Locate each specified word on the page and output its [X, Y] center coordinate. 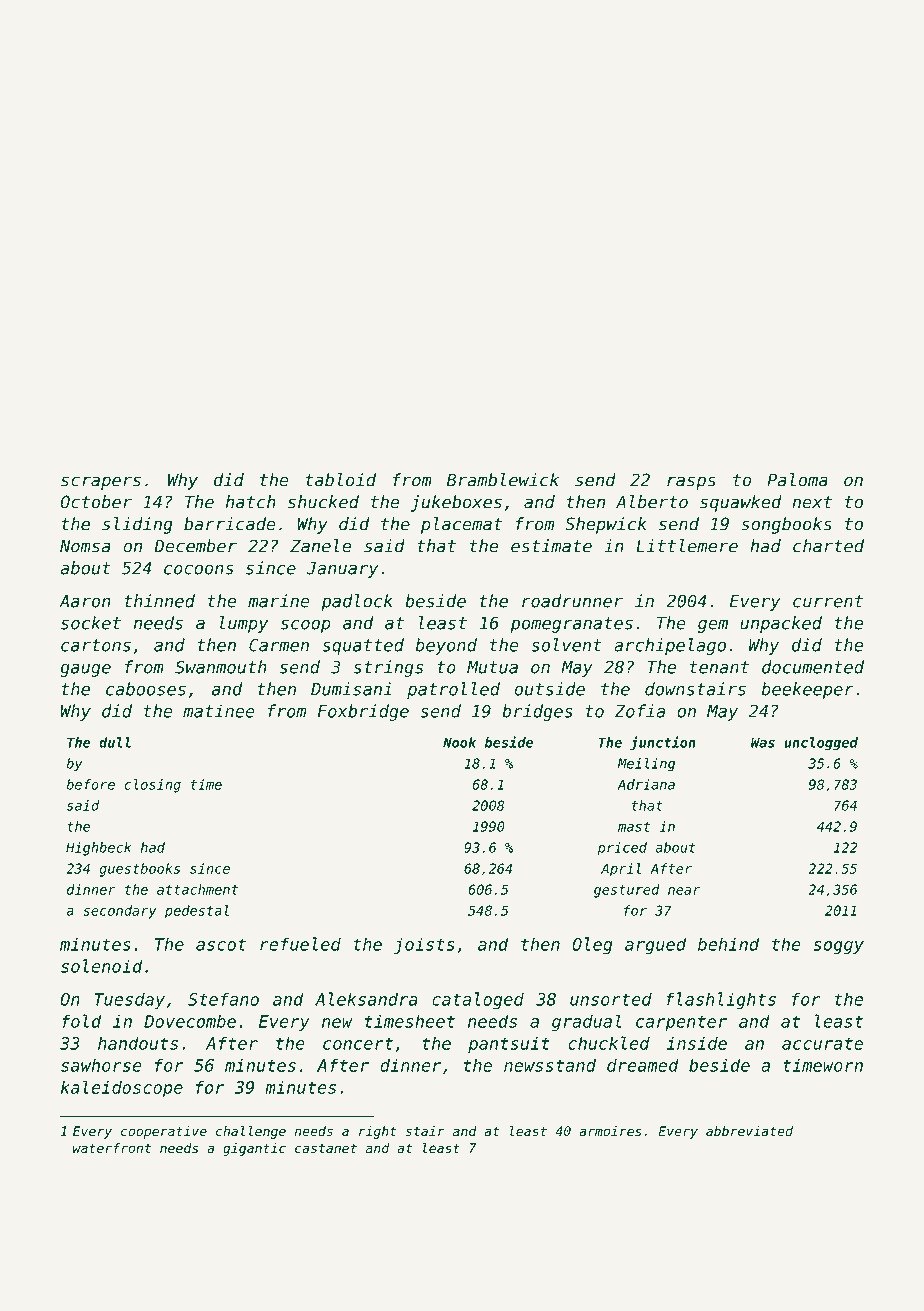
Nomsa [85, 546]
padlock [357, 602]
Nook [459, 742]
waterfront [112, 1148]
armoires [610, 1131]
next [812, 502]
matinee [219, 711]
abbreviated [749, 1131]
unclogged [821, 744]
